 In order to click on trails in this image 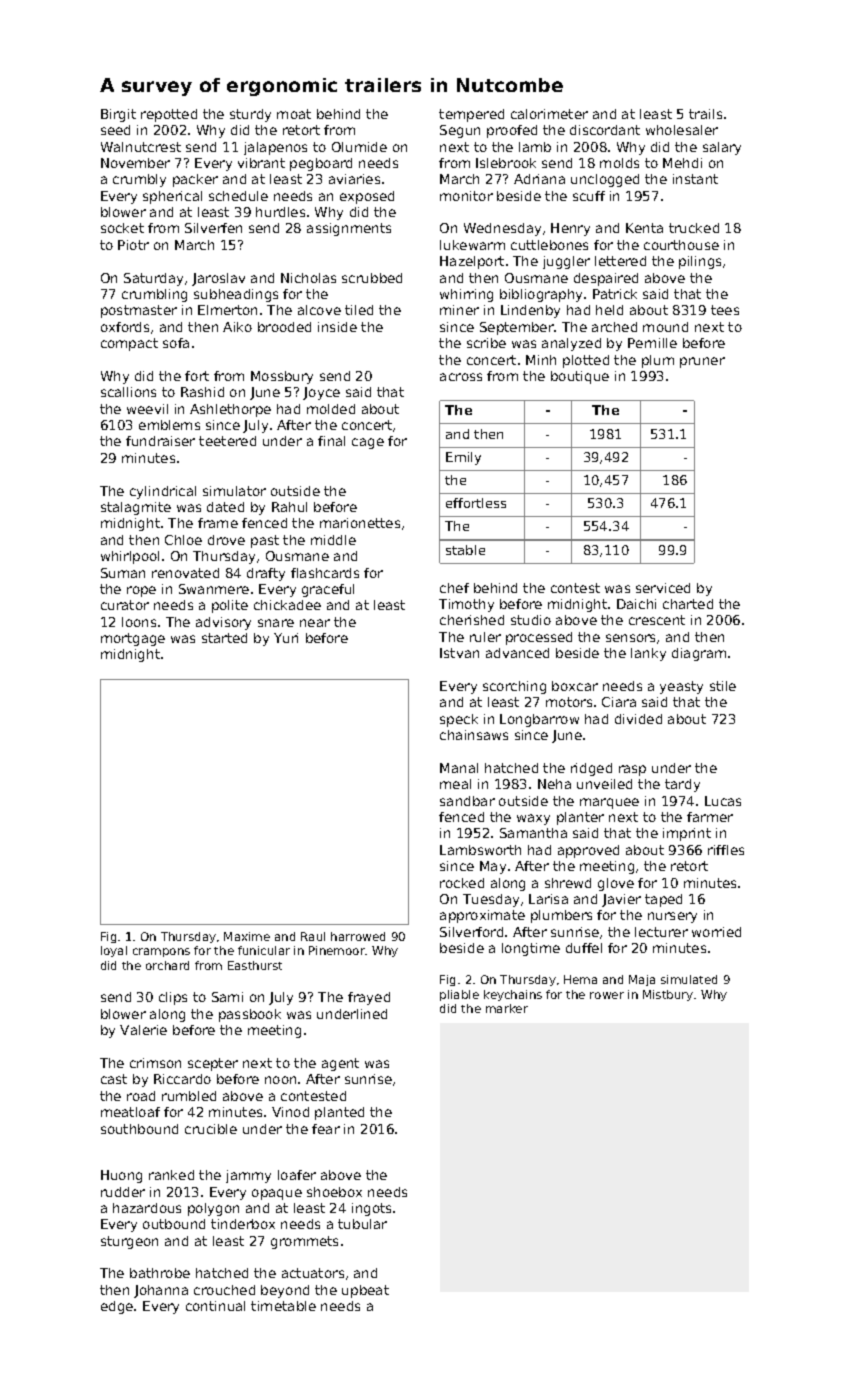, I will do `click(705, 114)`.
